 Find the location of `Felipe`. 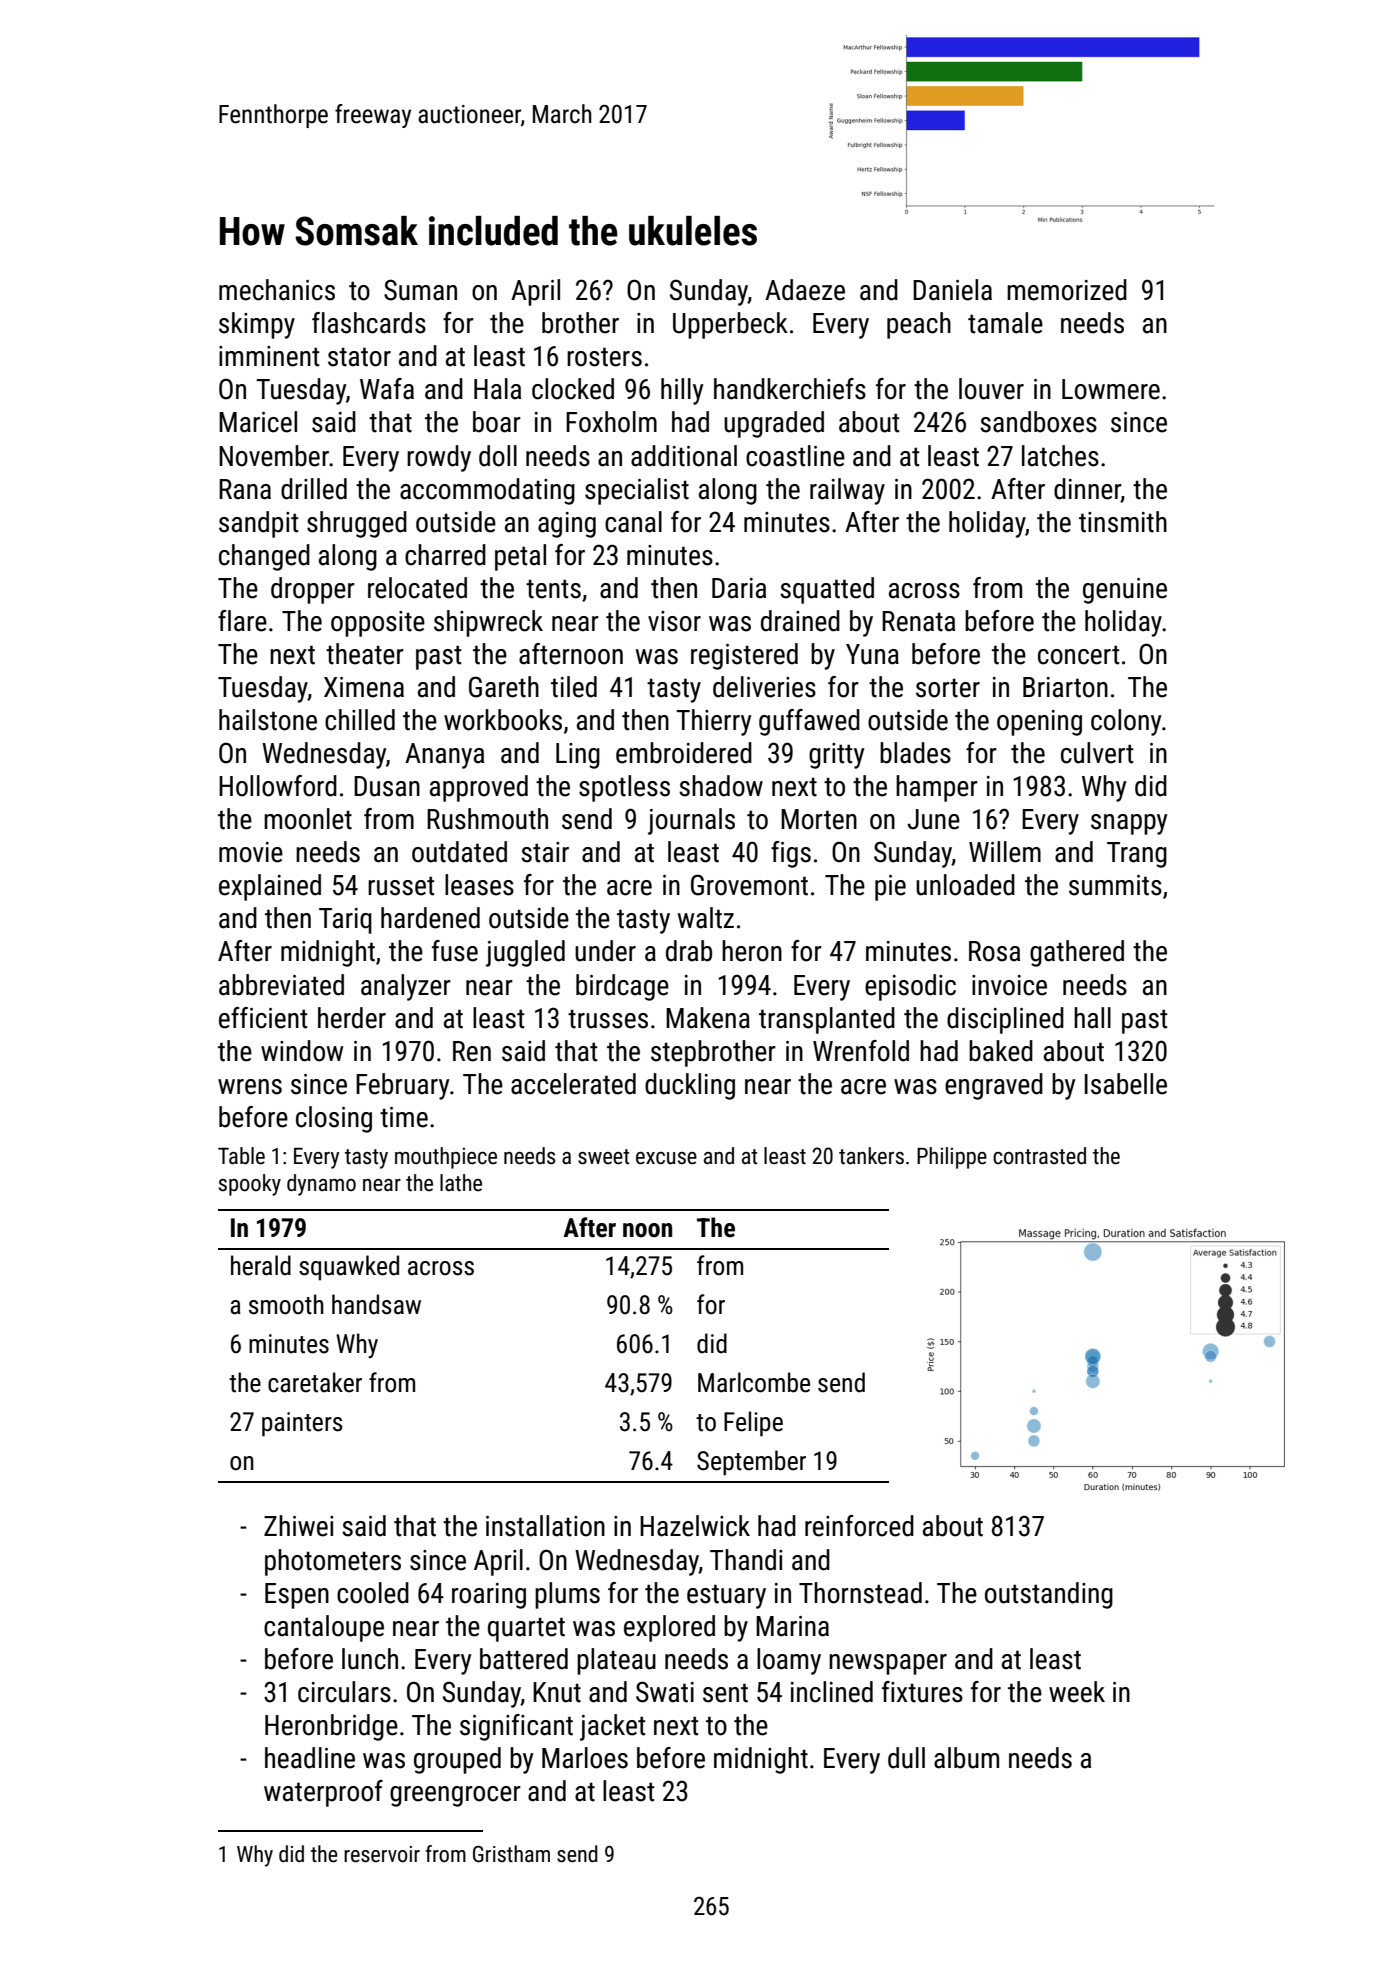

Felipe is located at coordinates (753, 1424).
